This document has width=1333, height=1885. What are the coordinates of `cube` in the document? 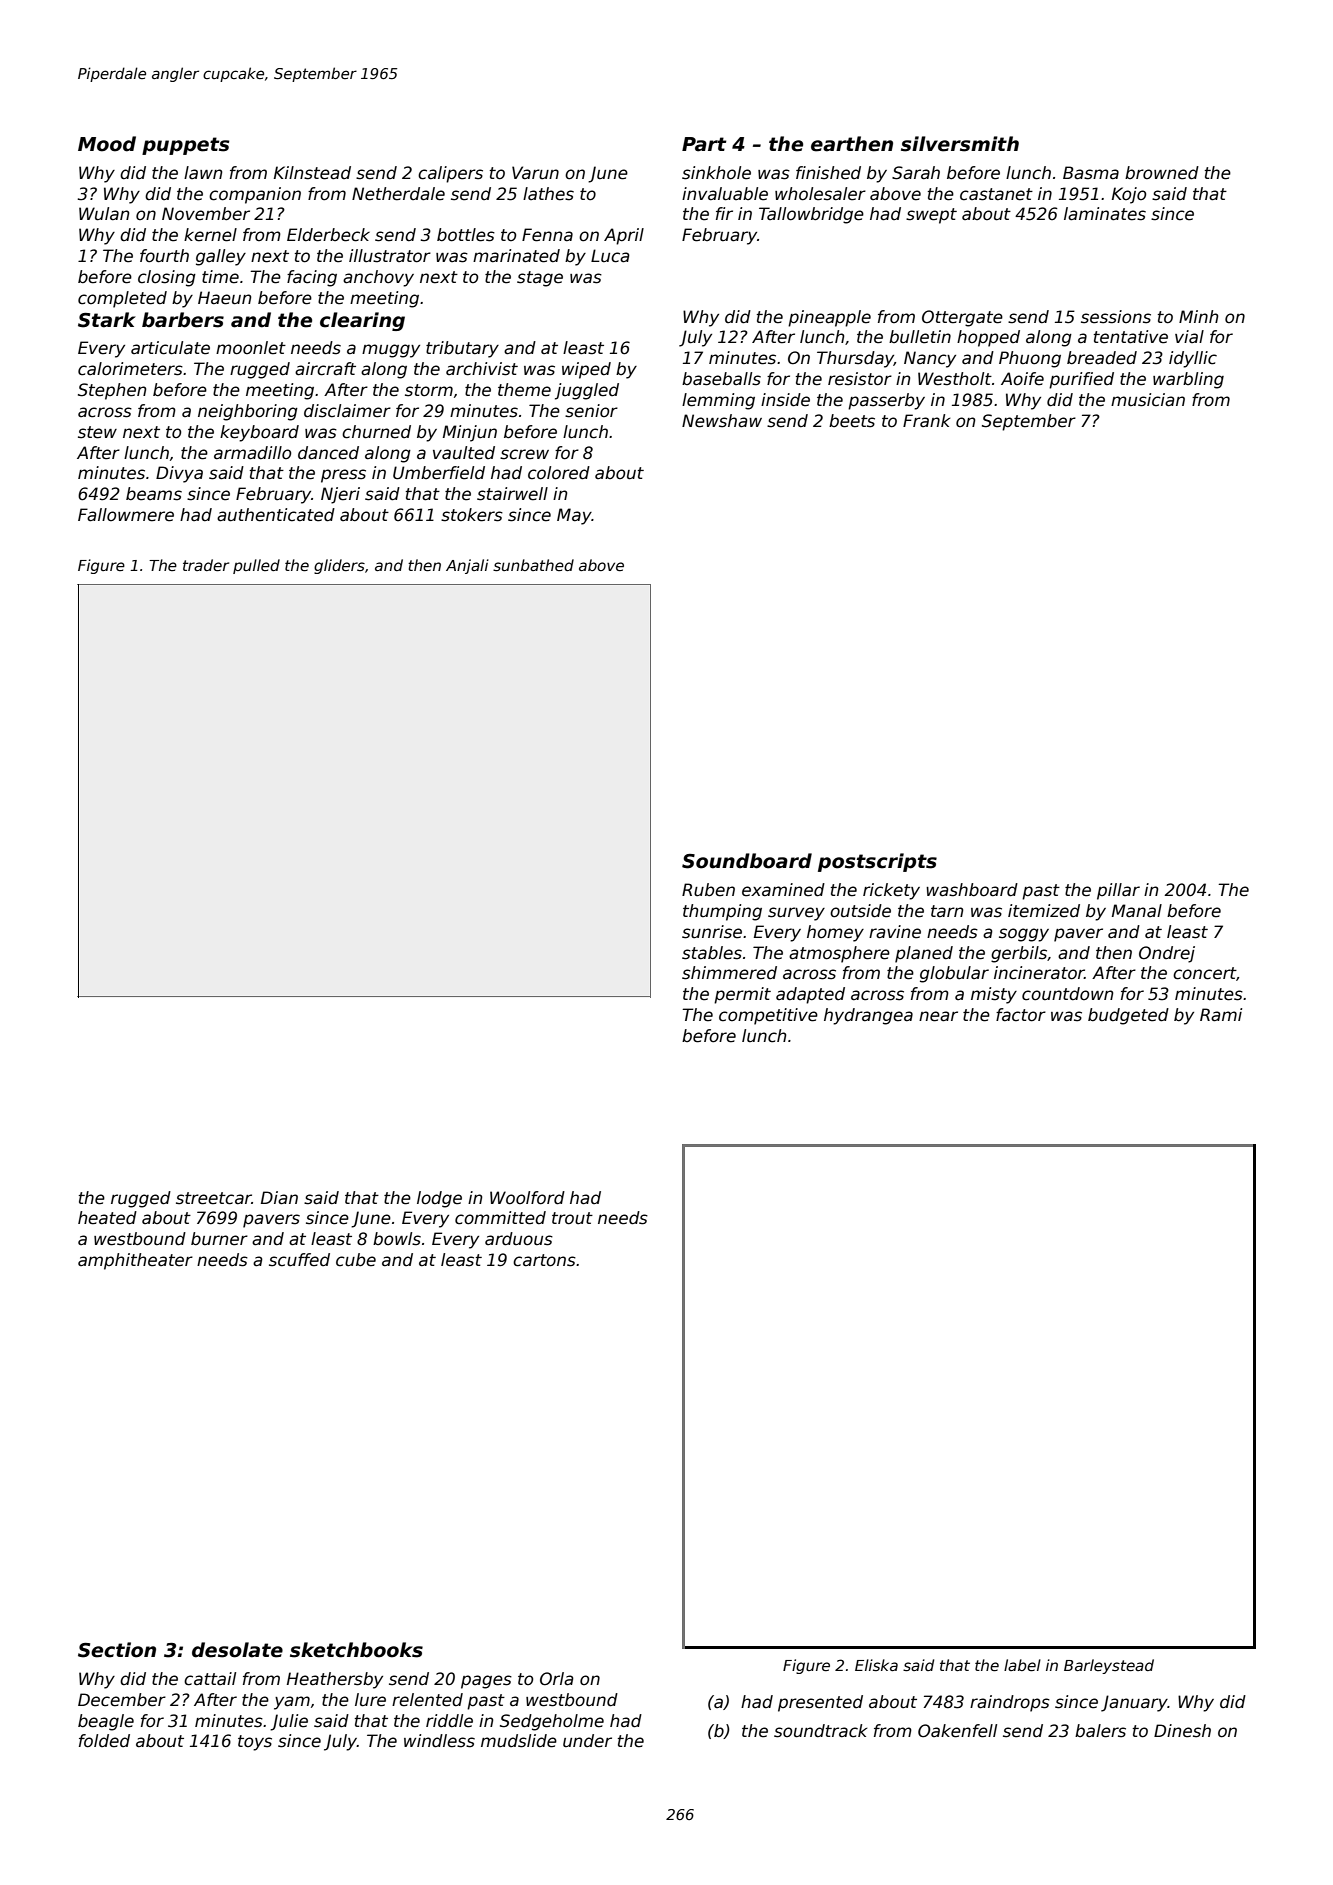 It's located at (356, 1260).
